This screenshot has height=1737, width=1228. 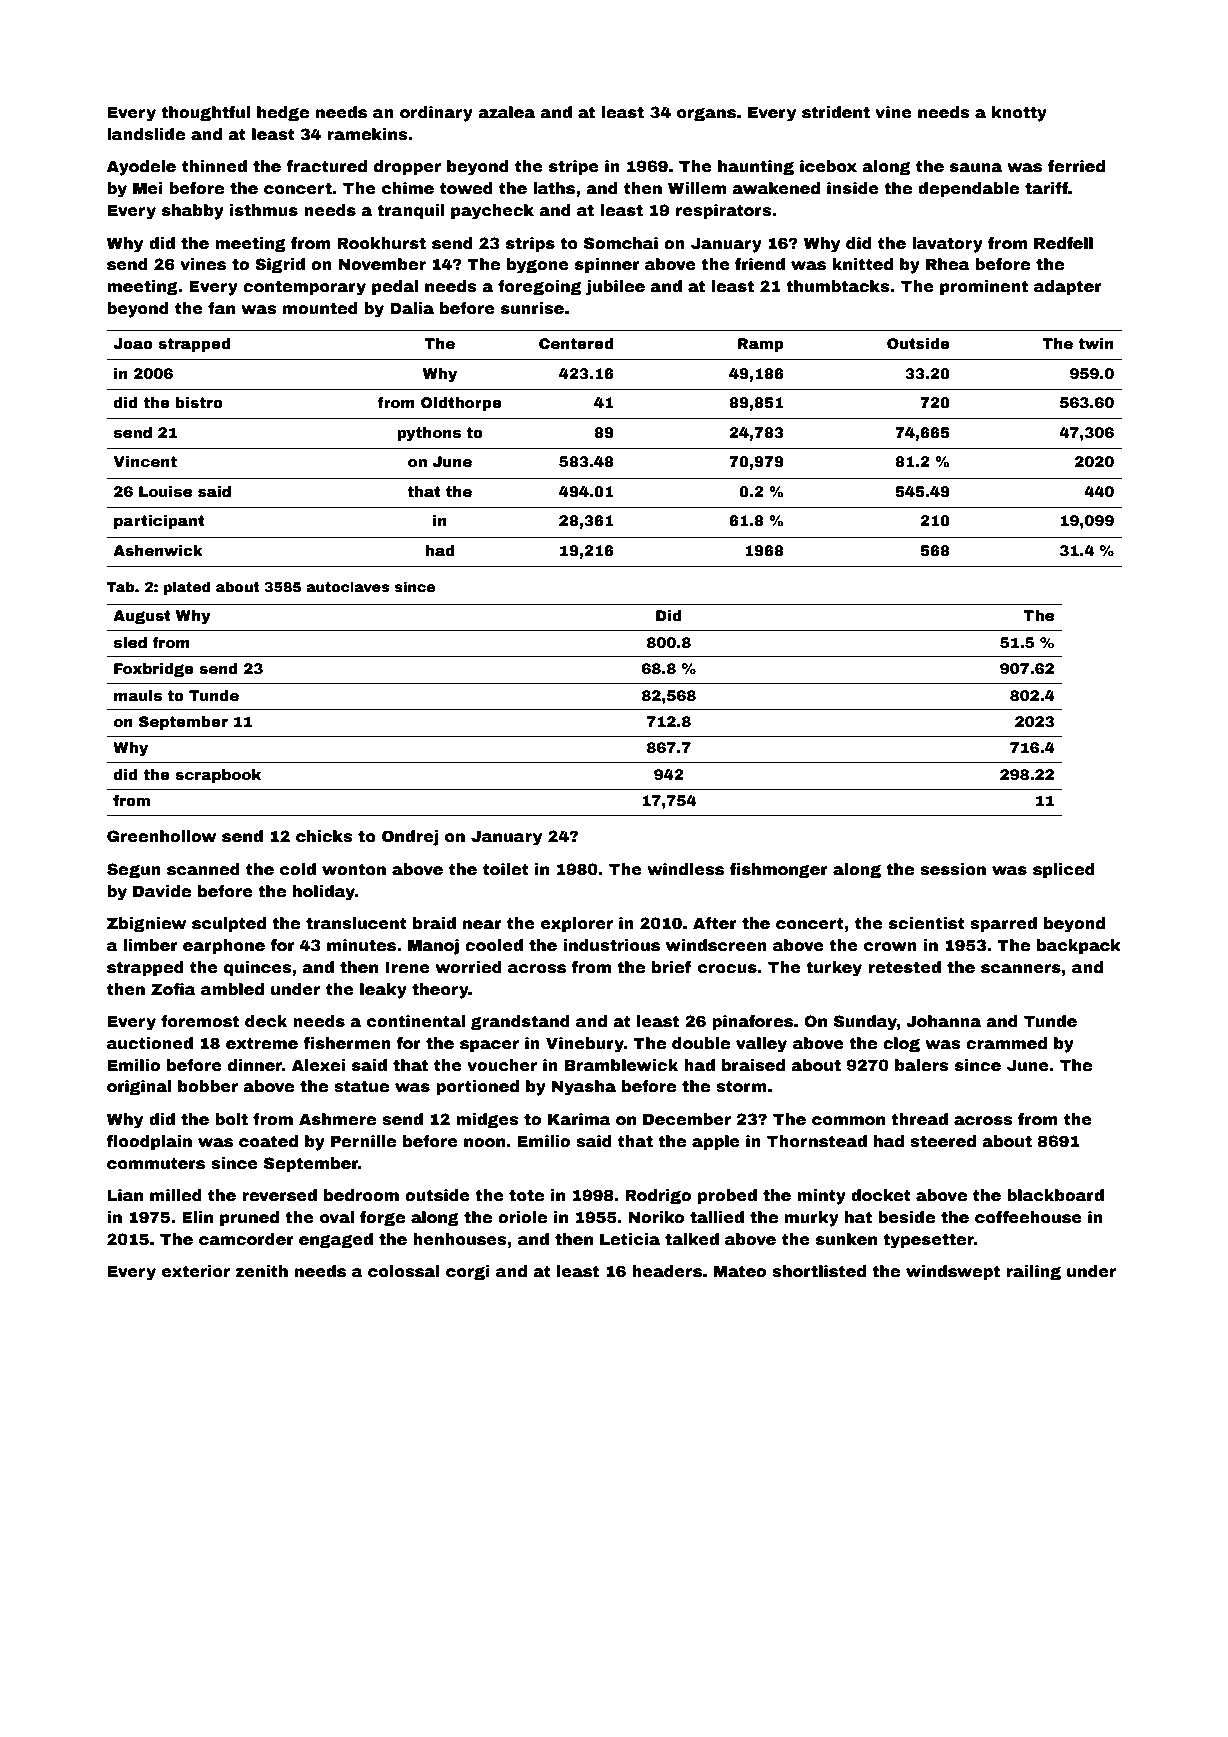 I want to click on exterior, so click(x=196, y=1271).
